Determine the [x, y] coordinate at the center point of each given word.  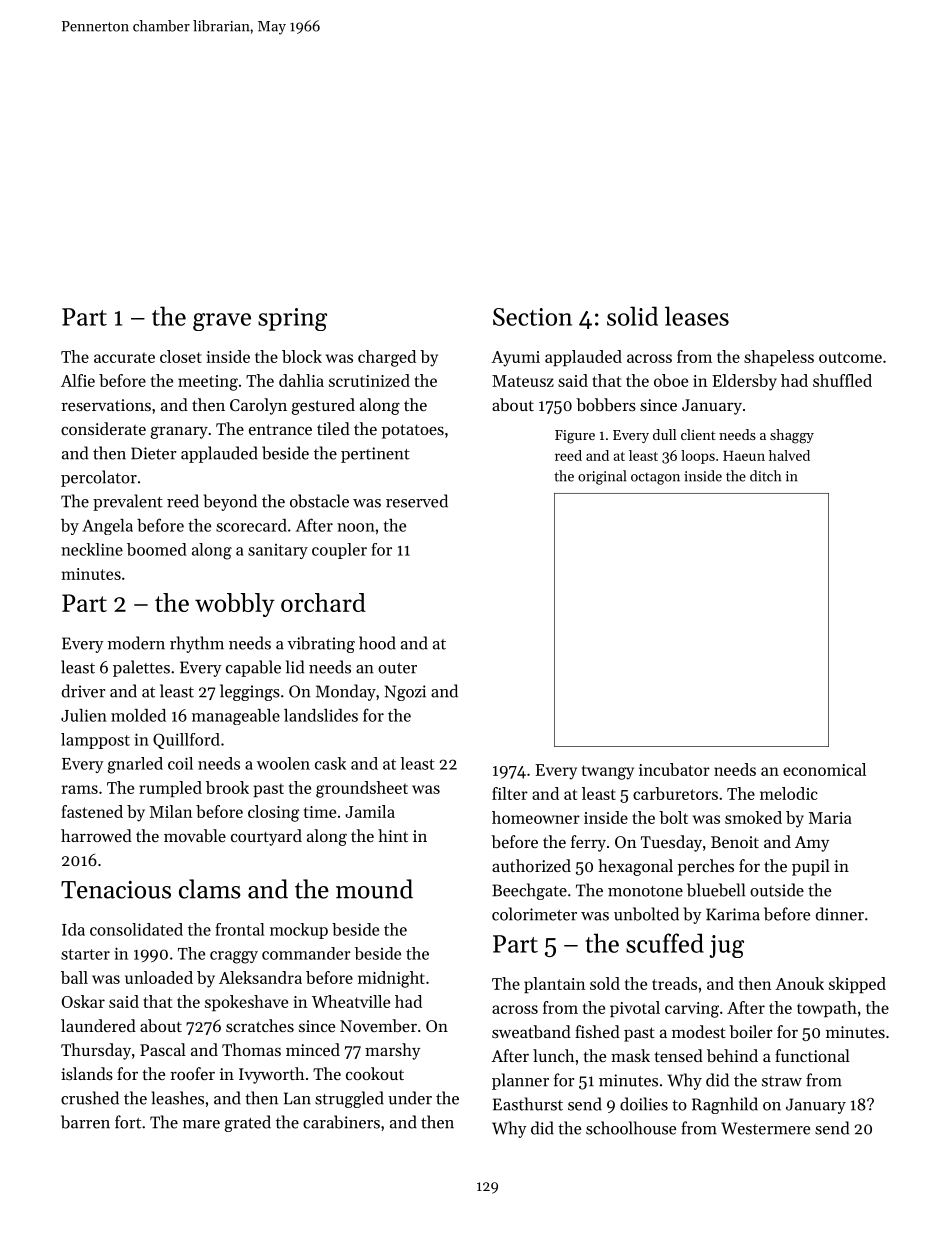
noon [356, 527]
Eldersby [744, 382]
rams [80, 789]
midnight [391, 979]
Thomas [251, 1049]
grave [222, 322]
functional [812, 1055]
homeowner [536, 817]
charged [387, 358]
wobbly [235, 605]
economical [824, 769]
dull [664, 434]
